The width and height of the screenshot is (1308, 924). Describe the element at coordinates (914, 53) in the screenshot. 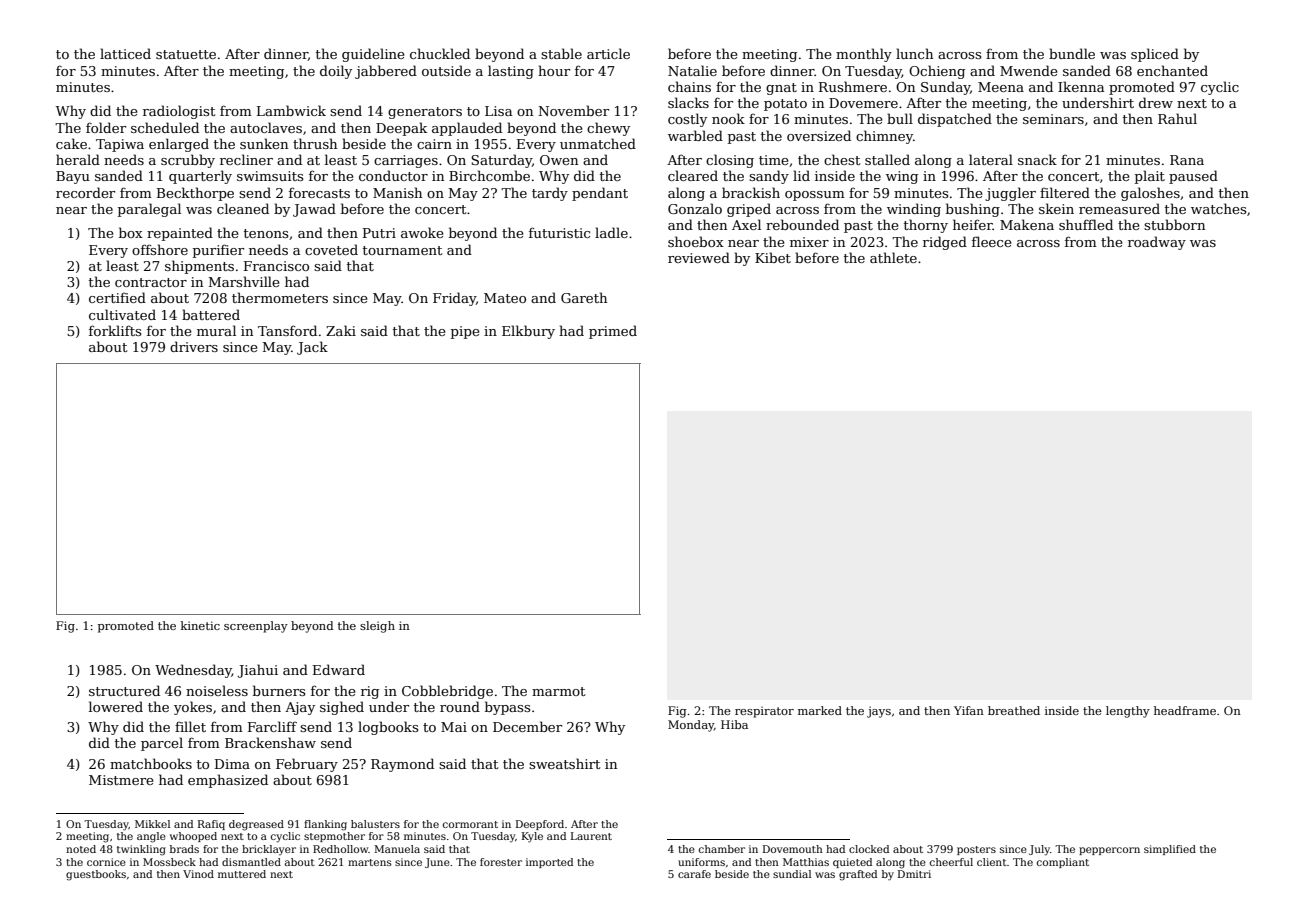

I see `lunch` at that location.
